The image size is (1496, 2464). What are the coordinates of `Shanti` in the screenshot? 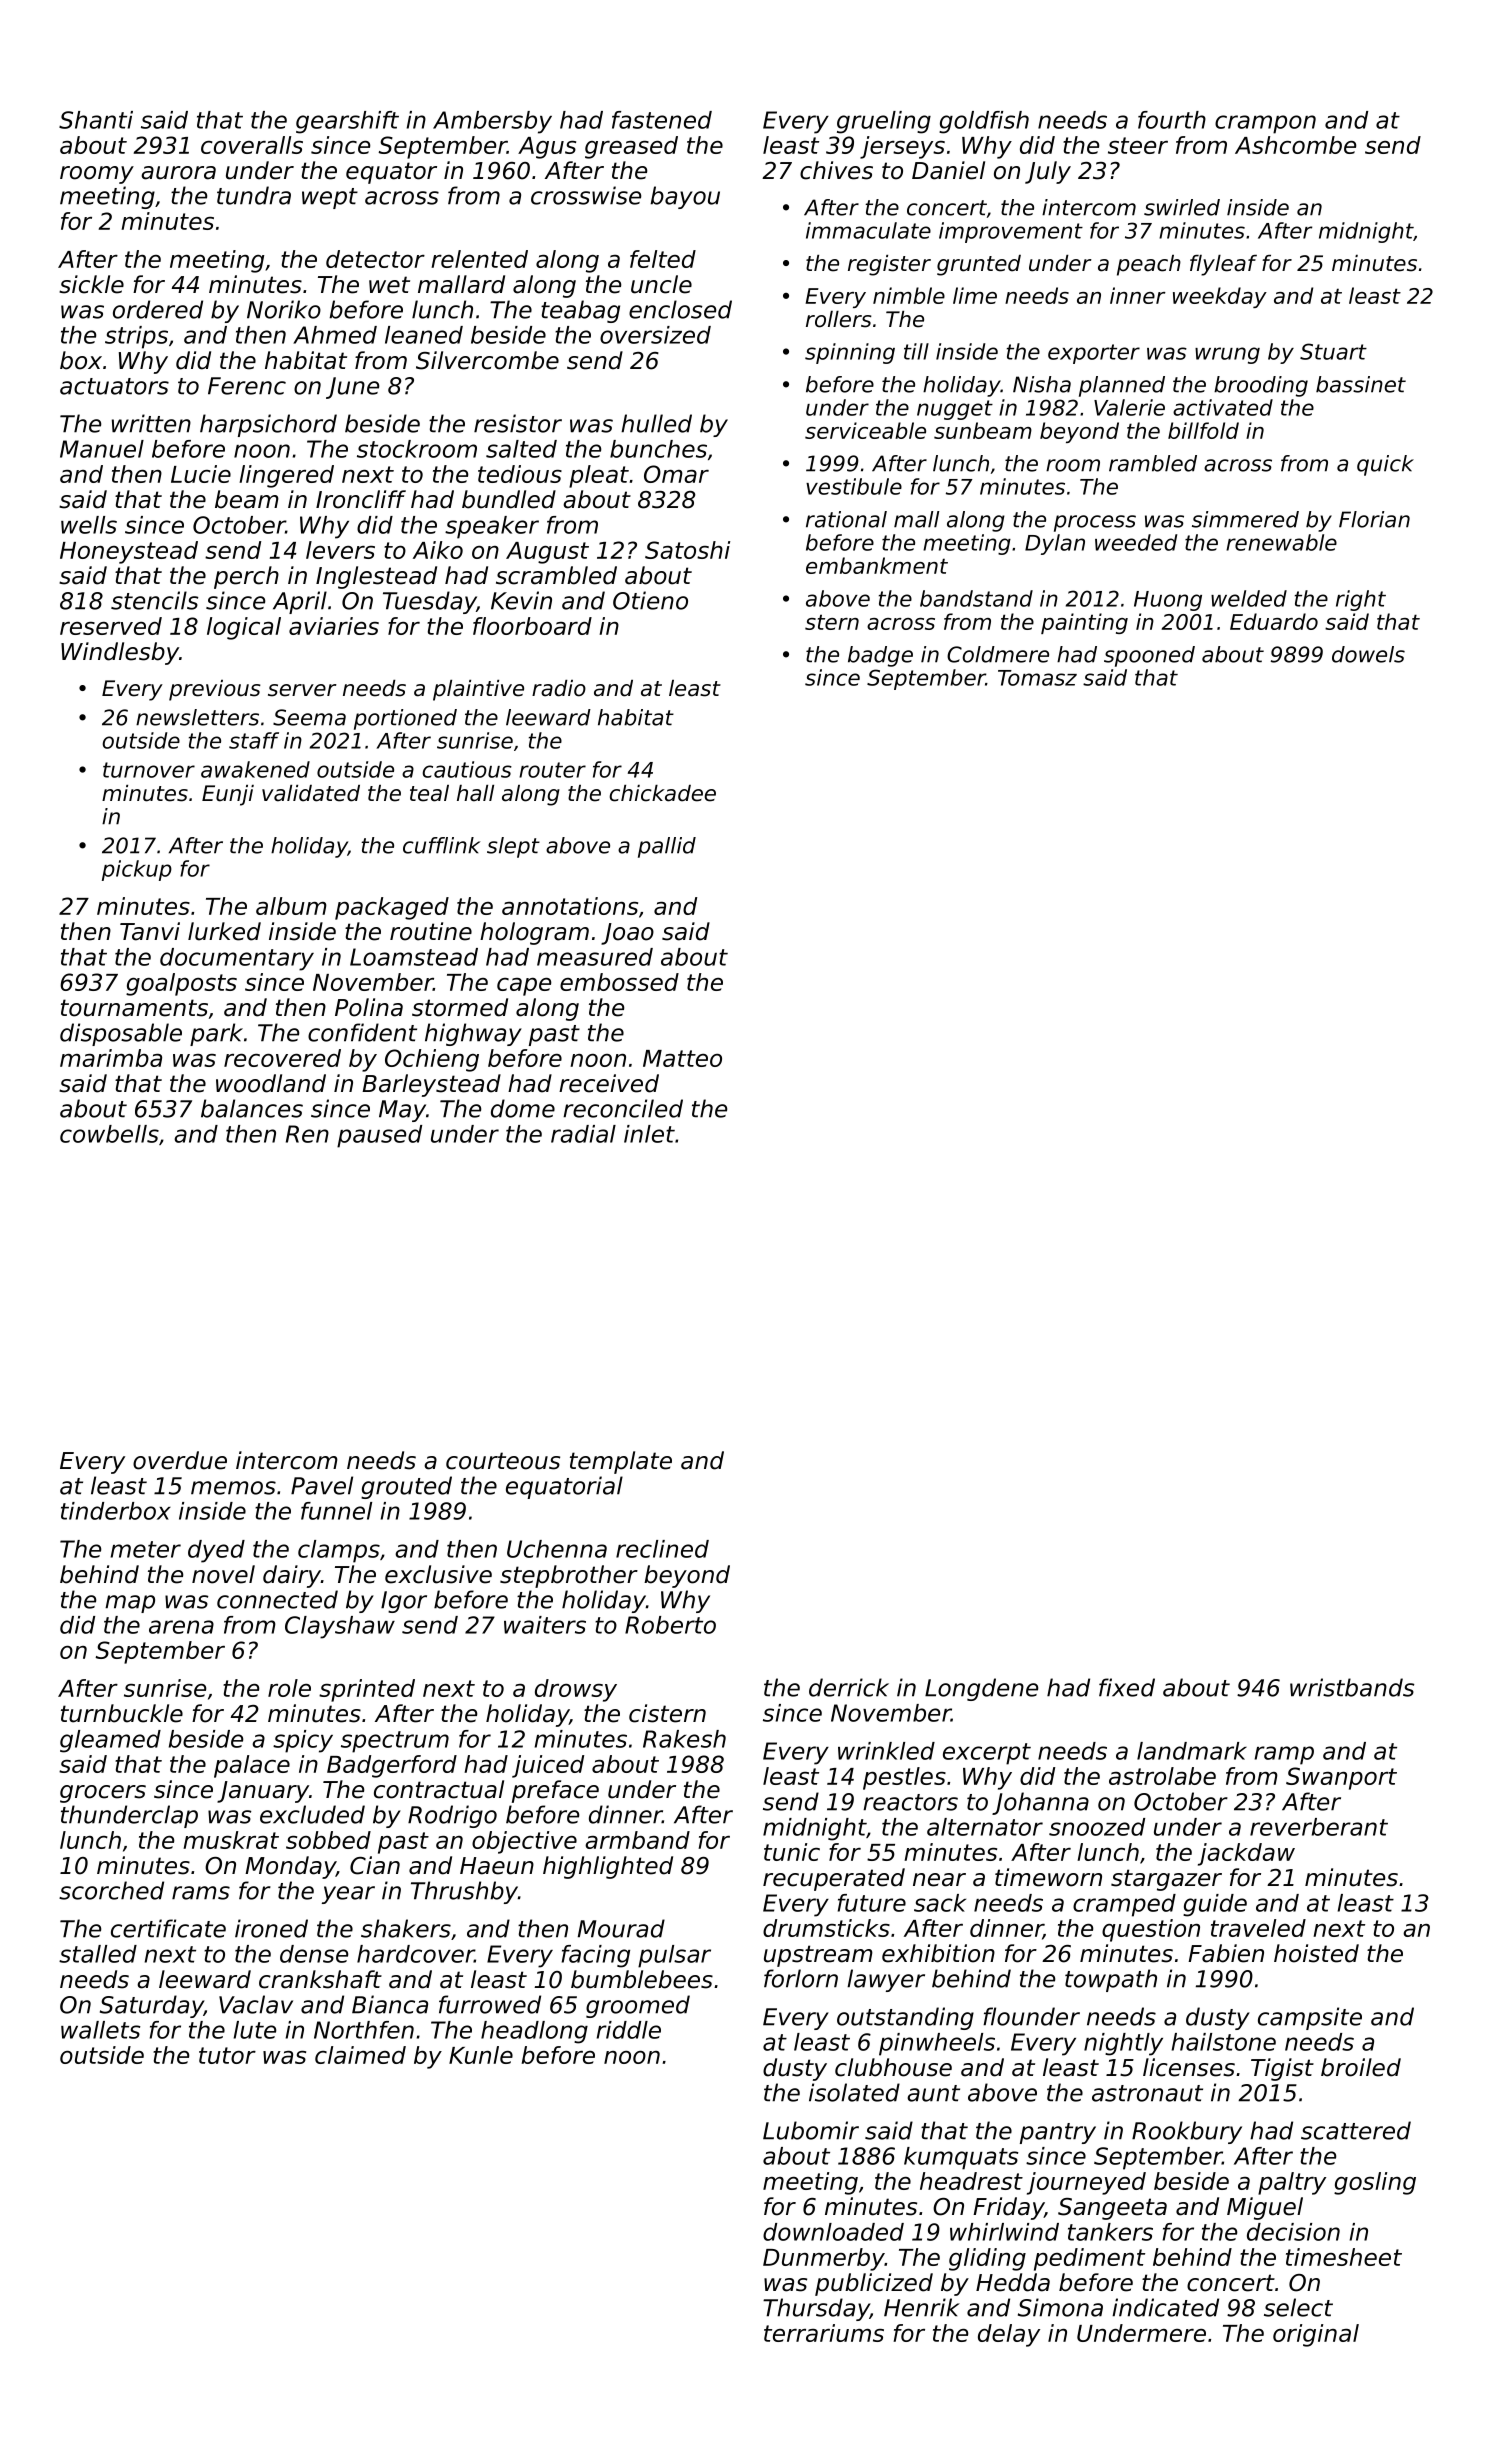 It's located at (96, 120).
